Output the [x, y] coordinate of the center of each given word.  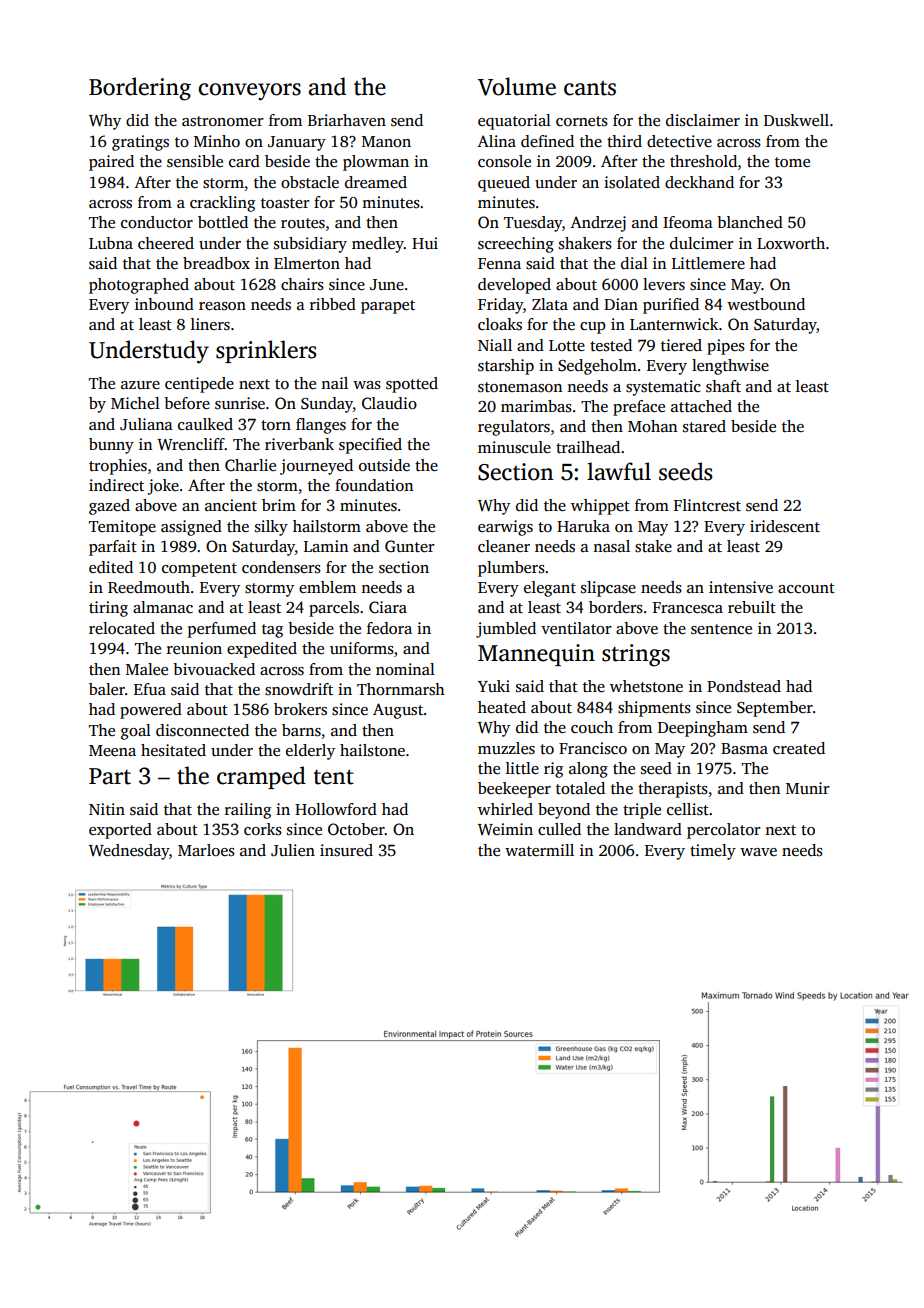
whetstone [646, 686]
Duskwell [796, 120]
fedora [389, 628]
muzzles [506, 748]
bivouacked [214, 669]
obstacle [310, 182]
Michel [135, 403]
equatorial [514, 122]
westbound [766, 304]
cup [593, 328]
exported [120, 831]
